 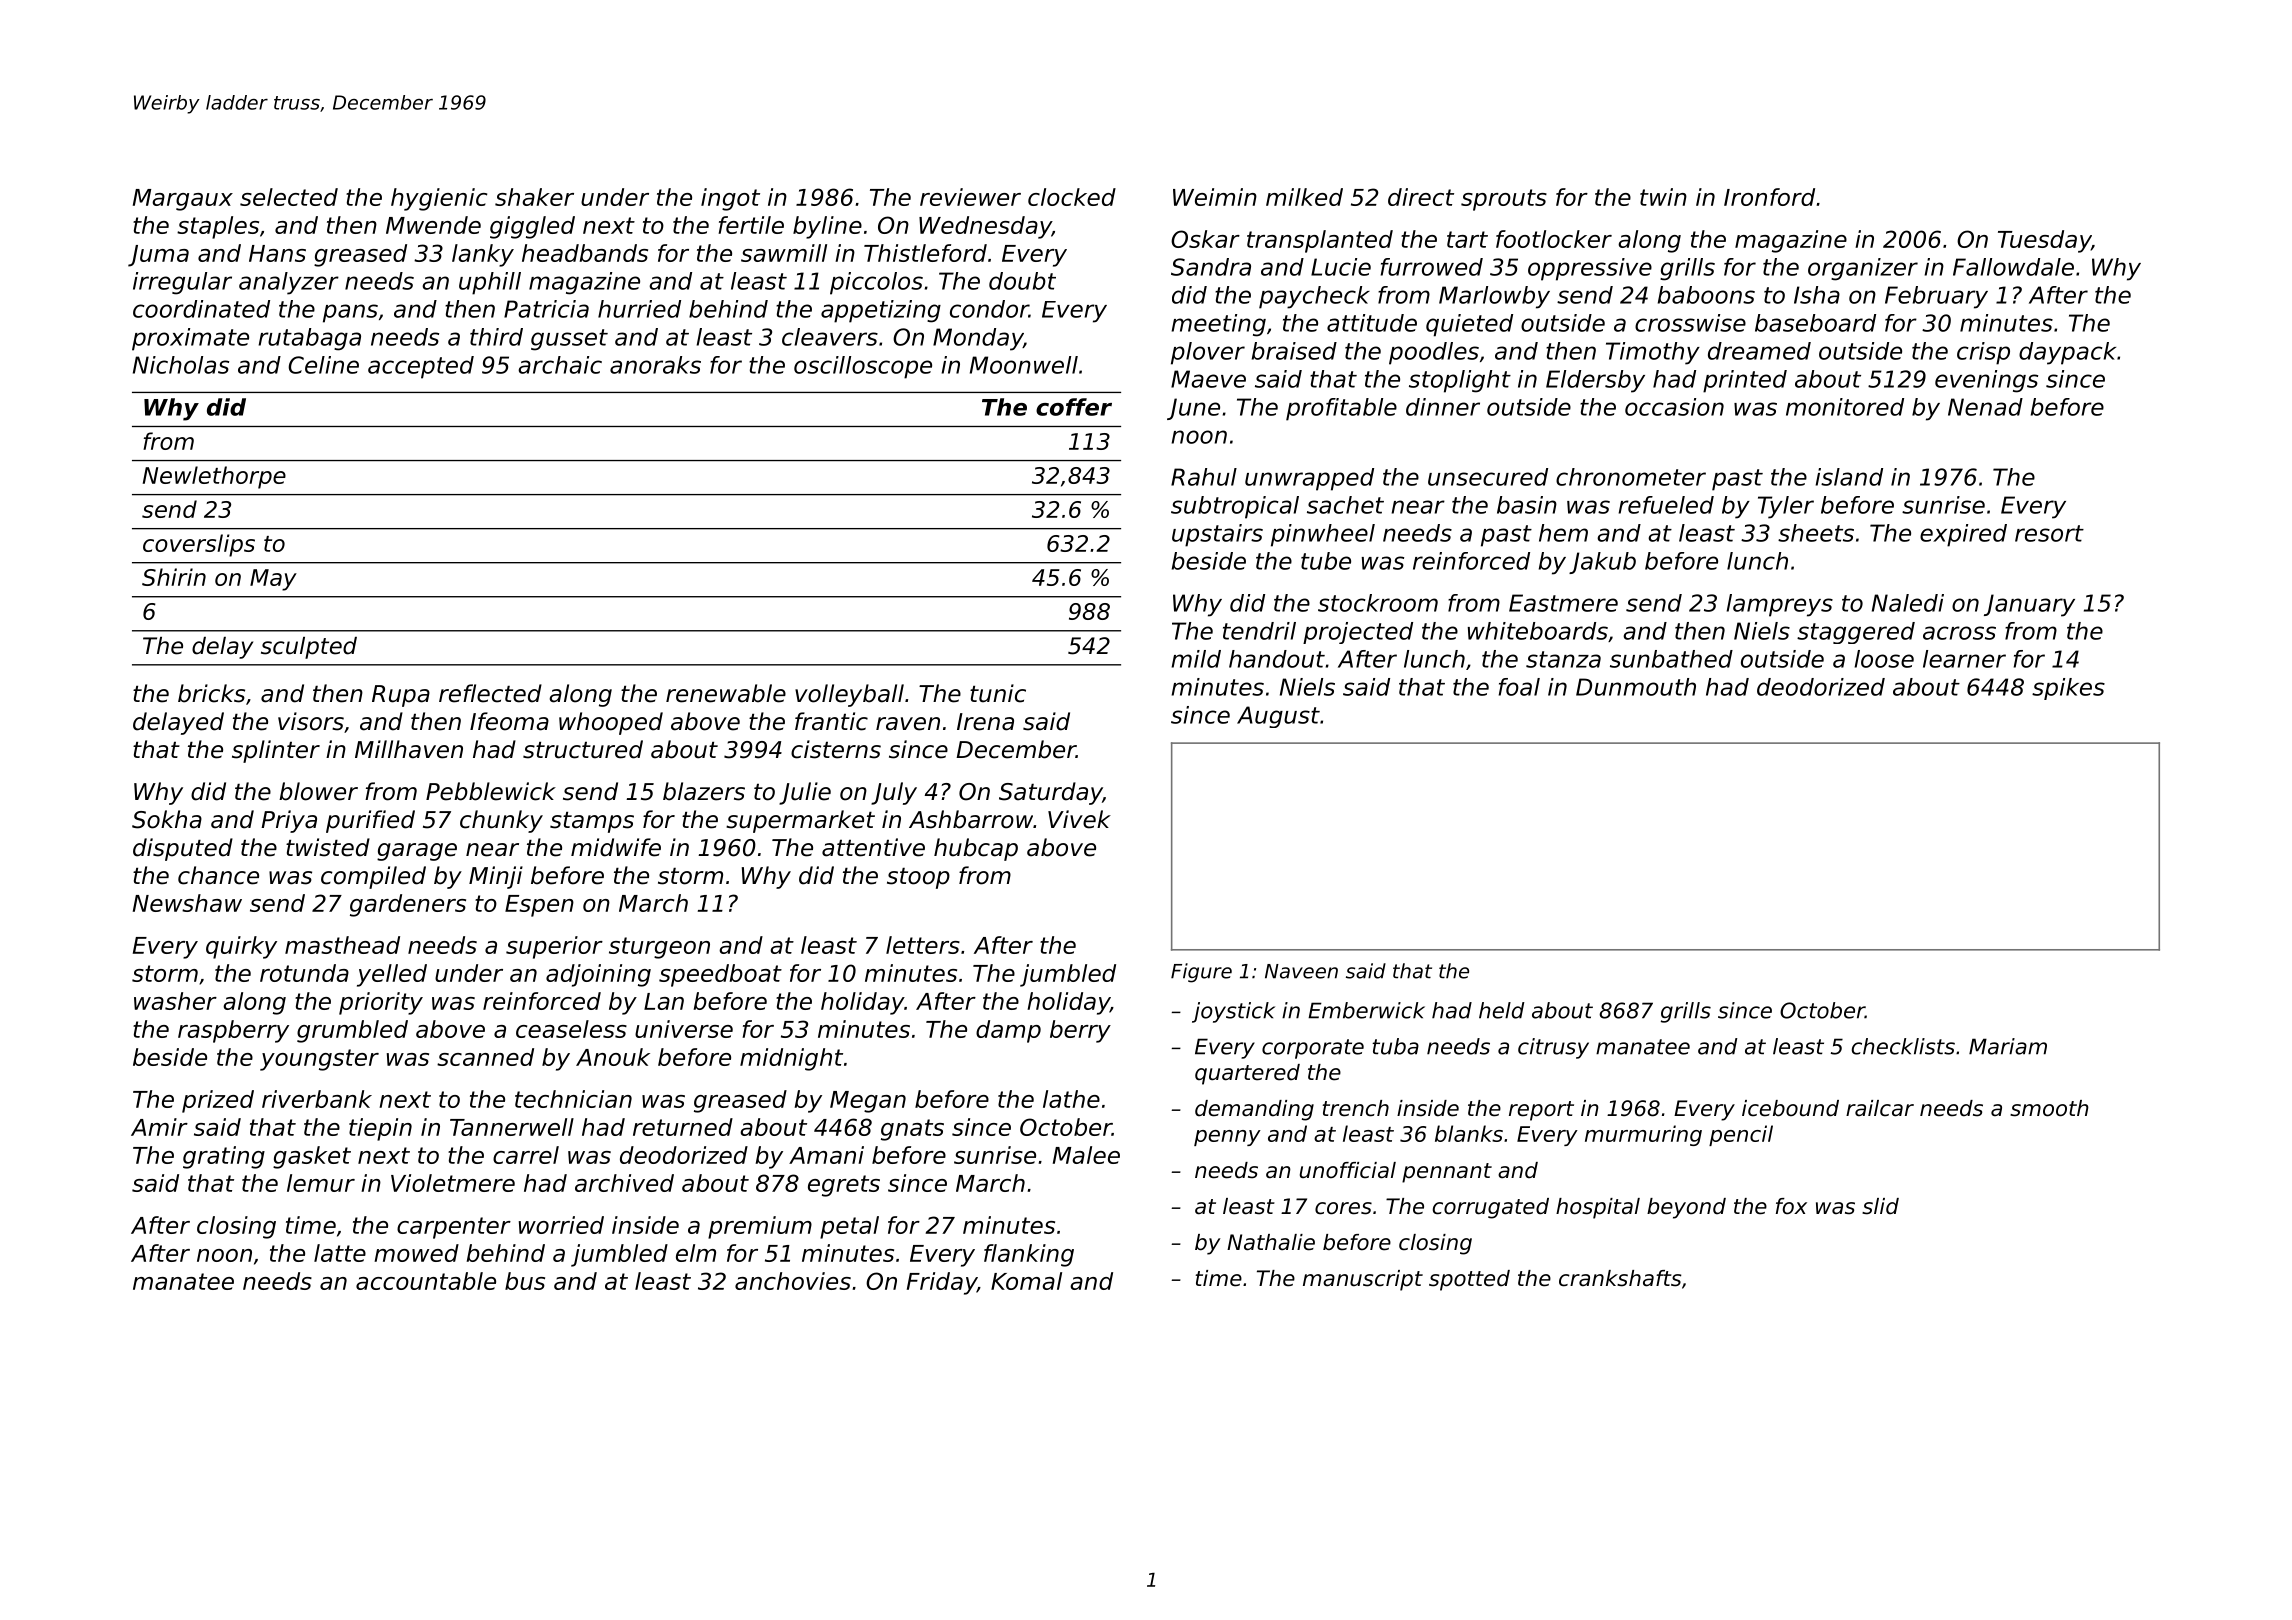 I want to click on May, so click(x=273, y=580).
